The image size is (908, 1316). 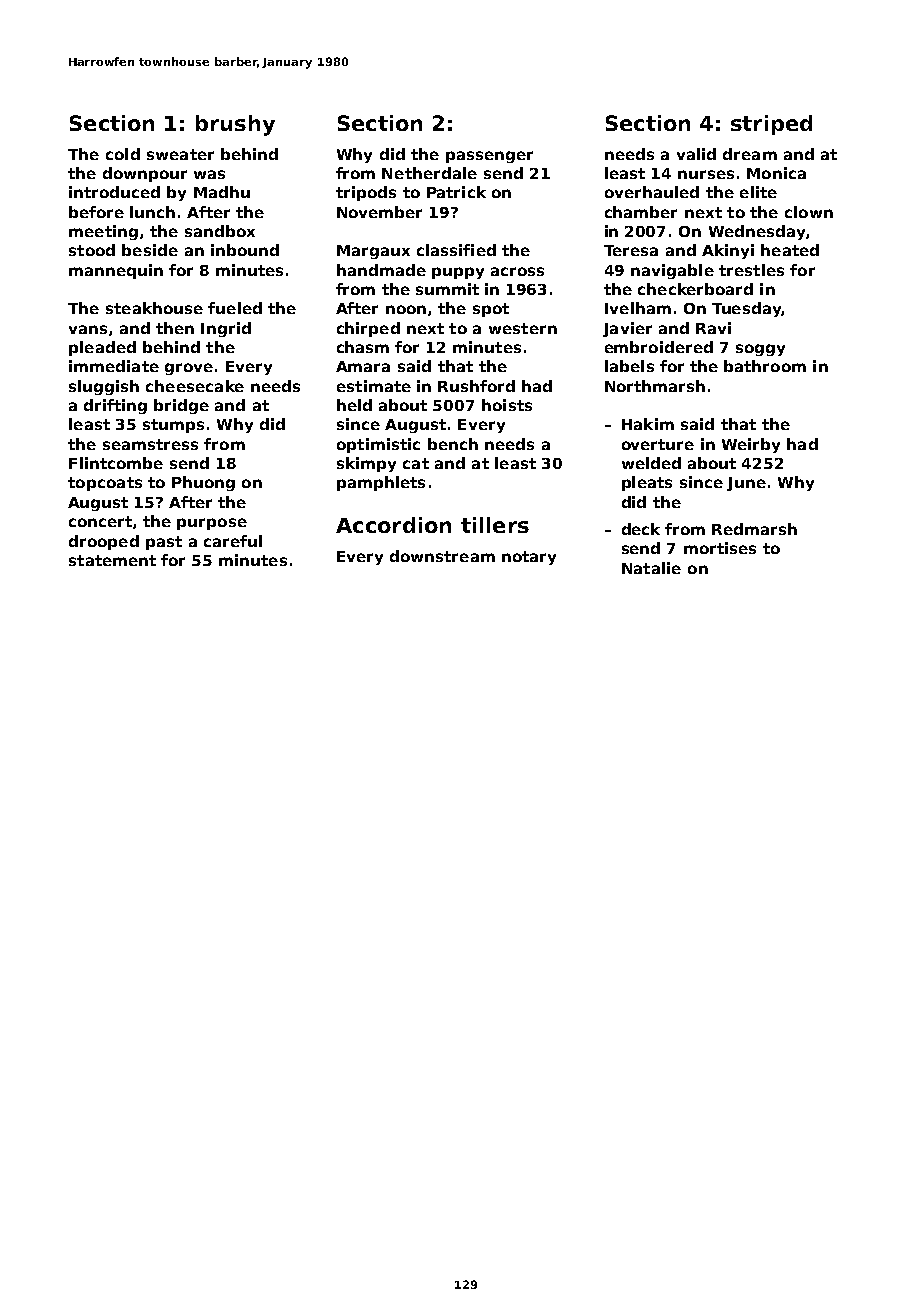 What do you see at coordinates (233, 541) in the document?
I see `careful` at bounding box center [233, 541].
